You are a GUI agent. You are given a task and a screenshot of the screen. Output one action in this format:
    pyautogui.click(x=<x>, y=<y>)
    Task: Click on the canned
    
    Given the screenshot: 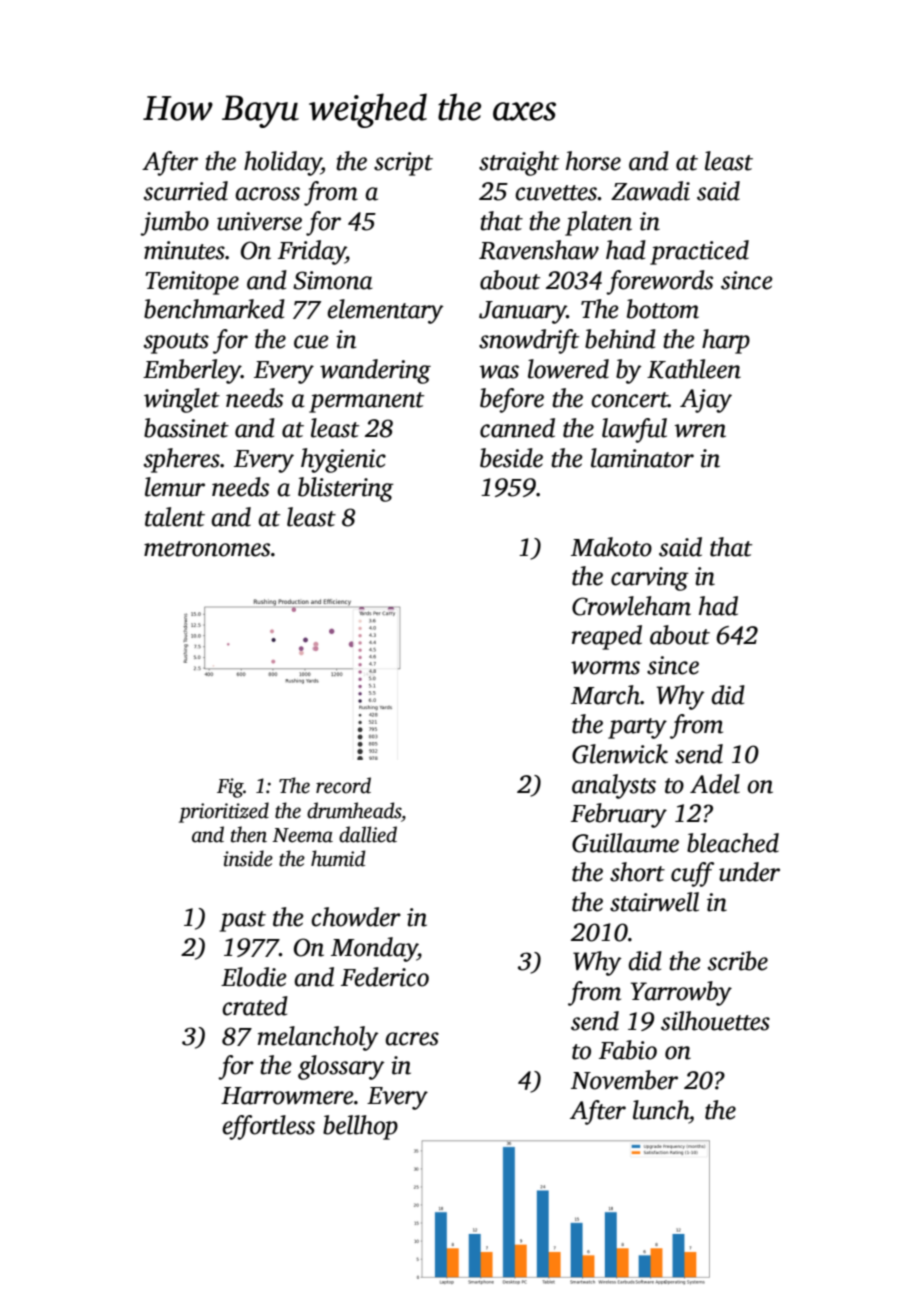 What is the action you would take?
    pyautogui.click(x=517, y=428)
